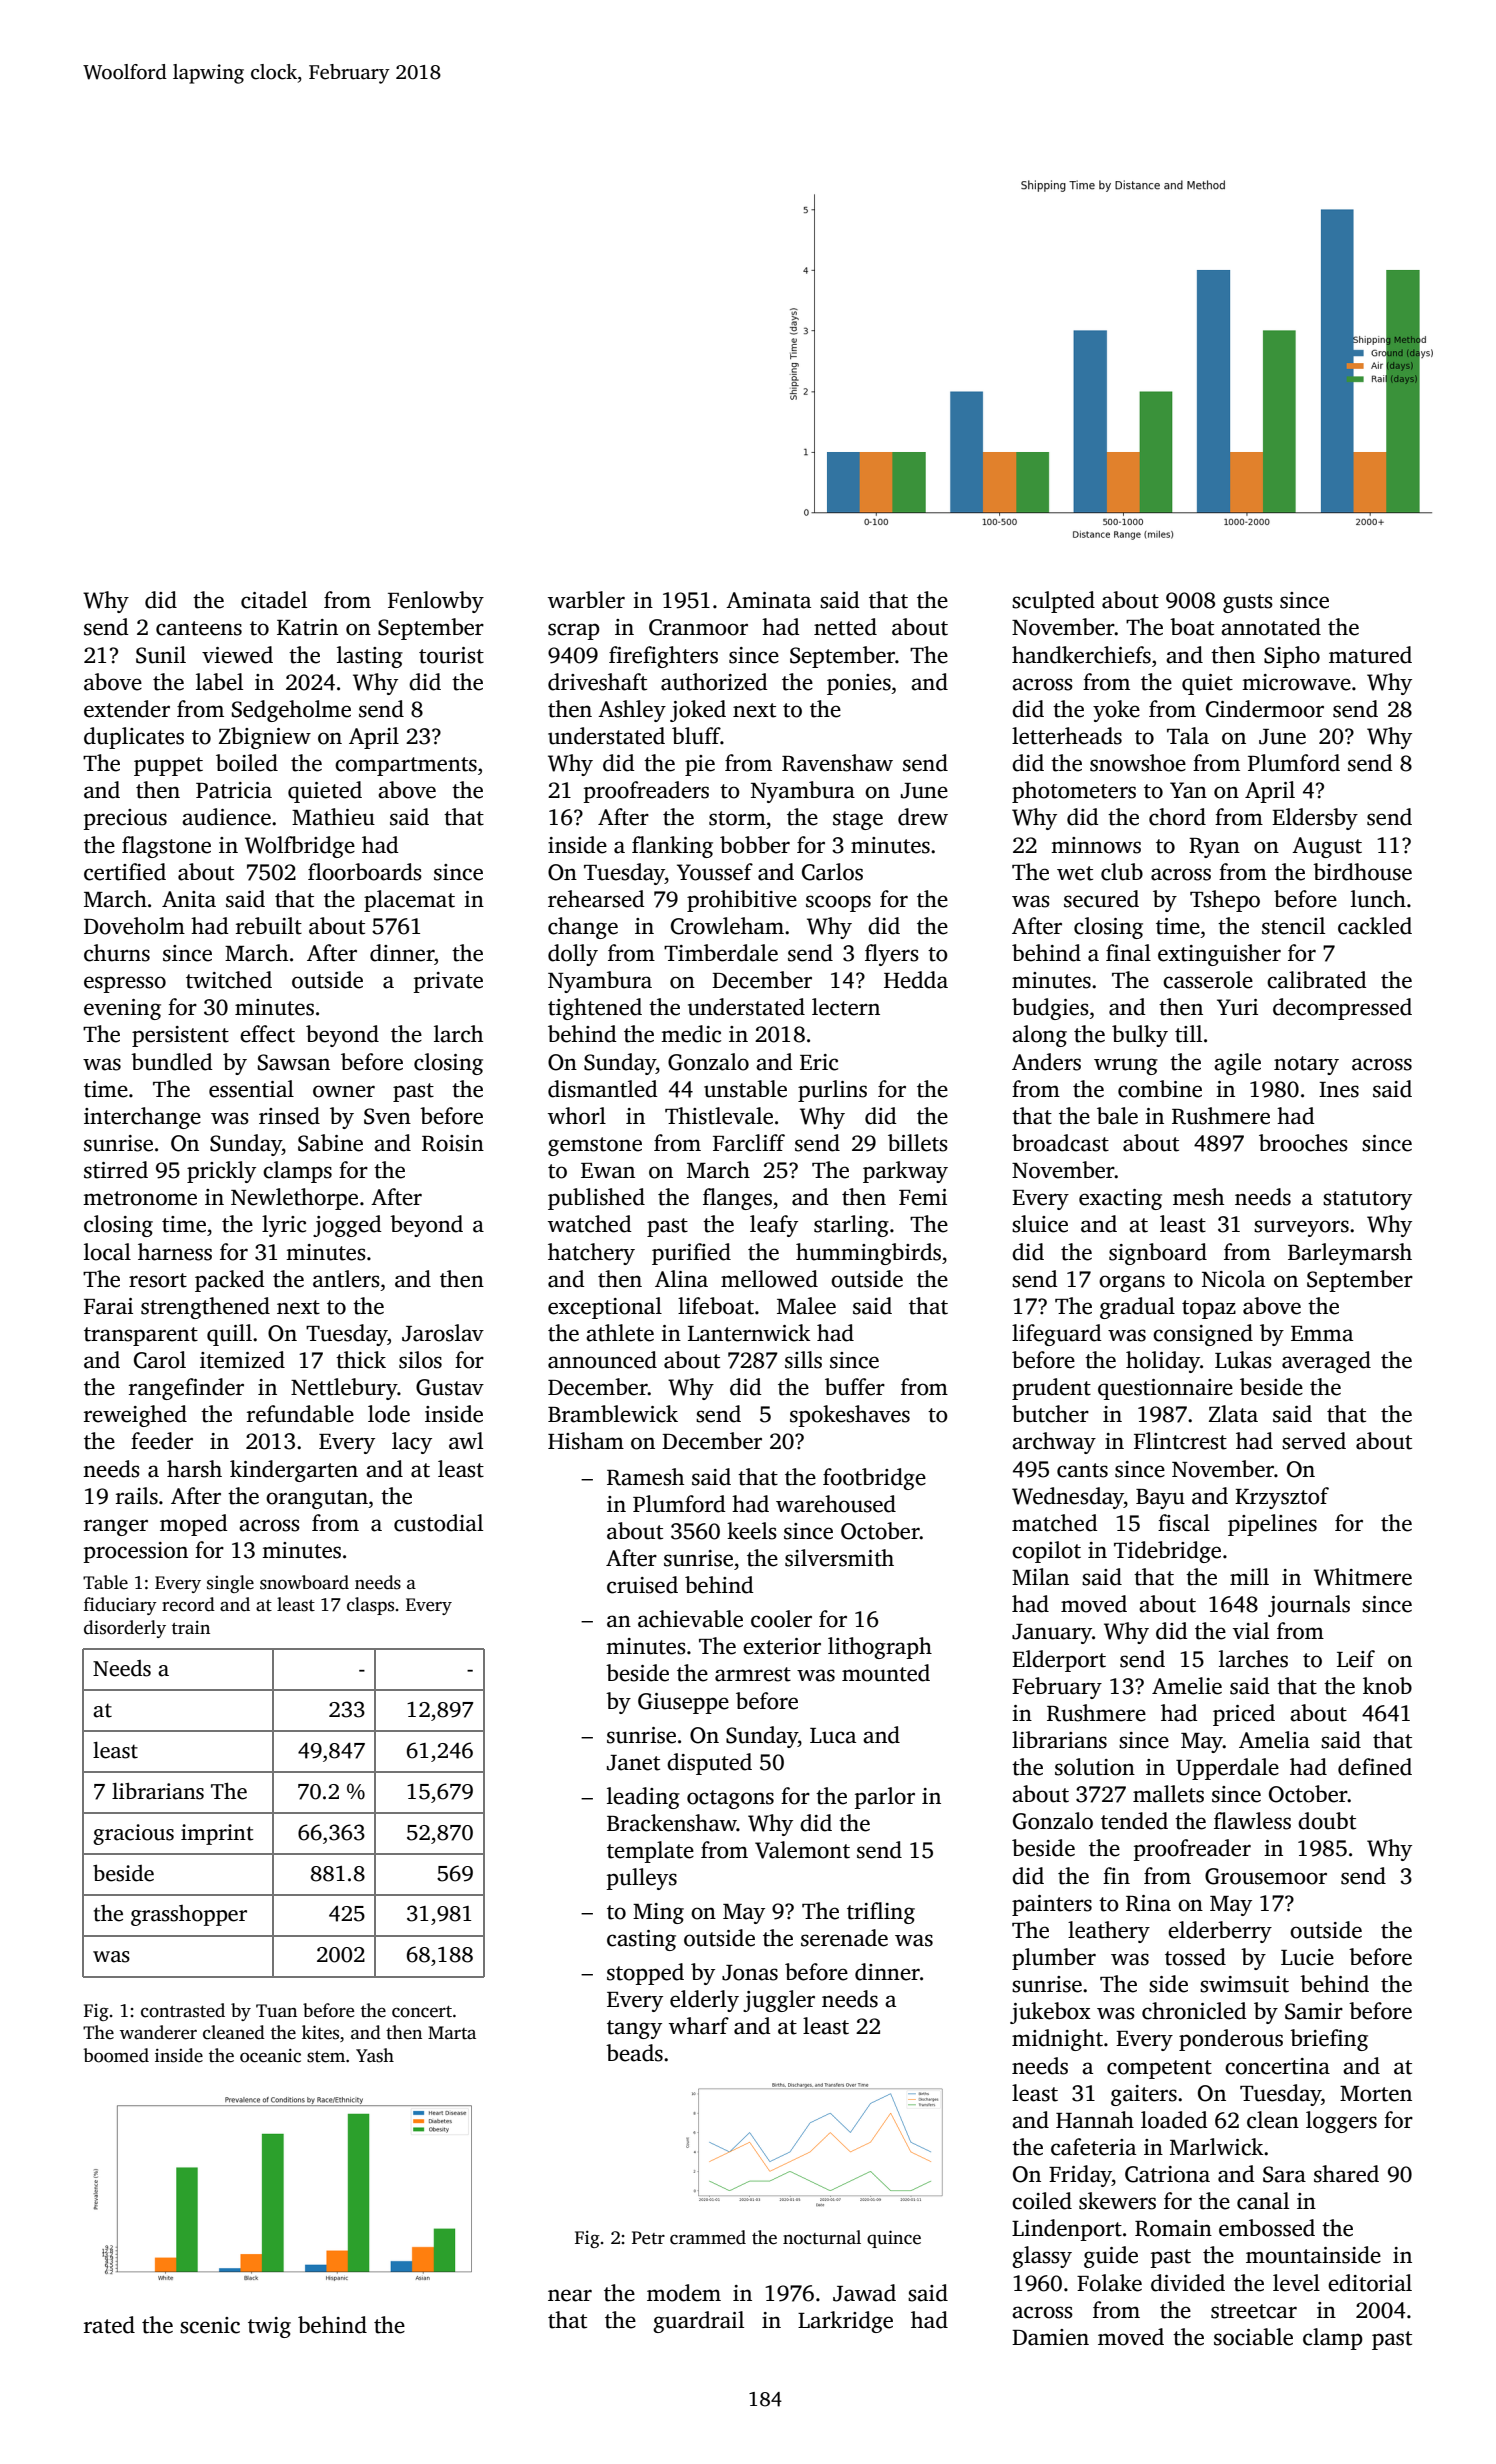 The width and height of the screenshot is (1496, 2464). I want to click on grasshopper, so click(189, 1915).
